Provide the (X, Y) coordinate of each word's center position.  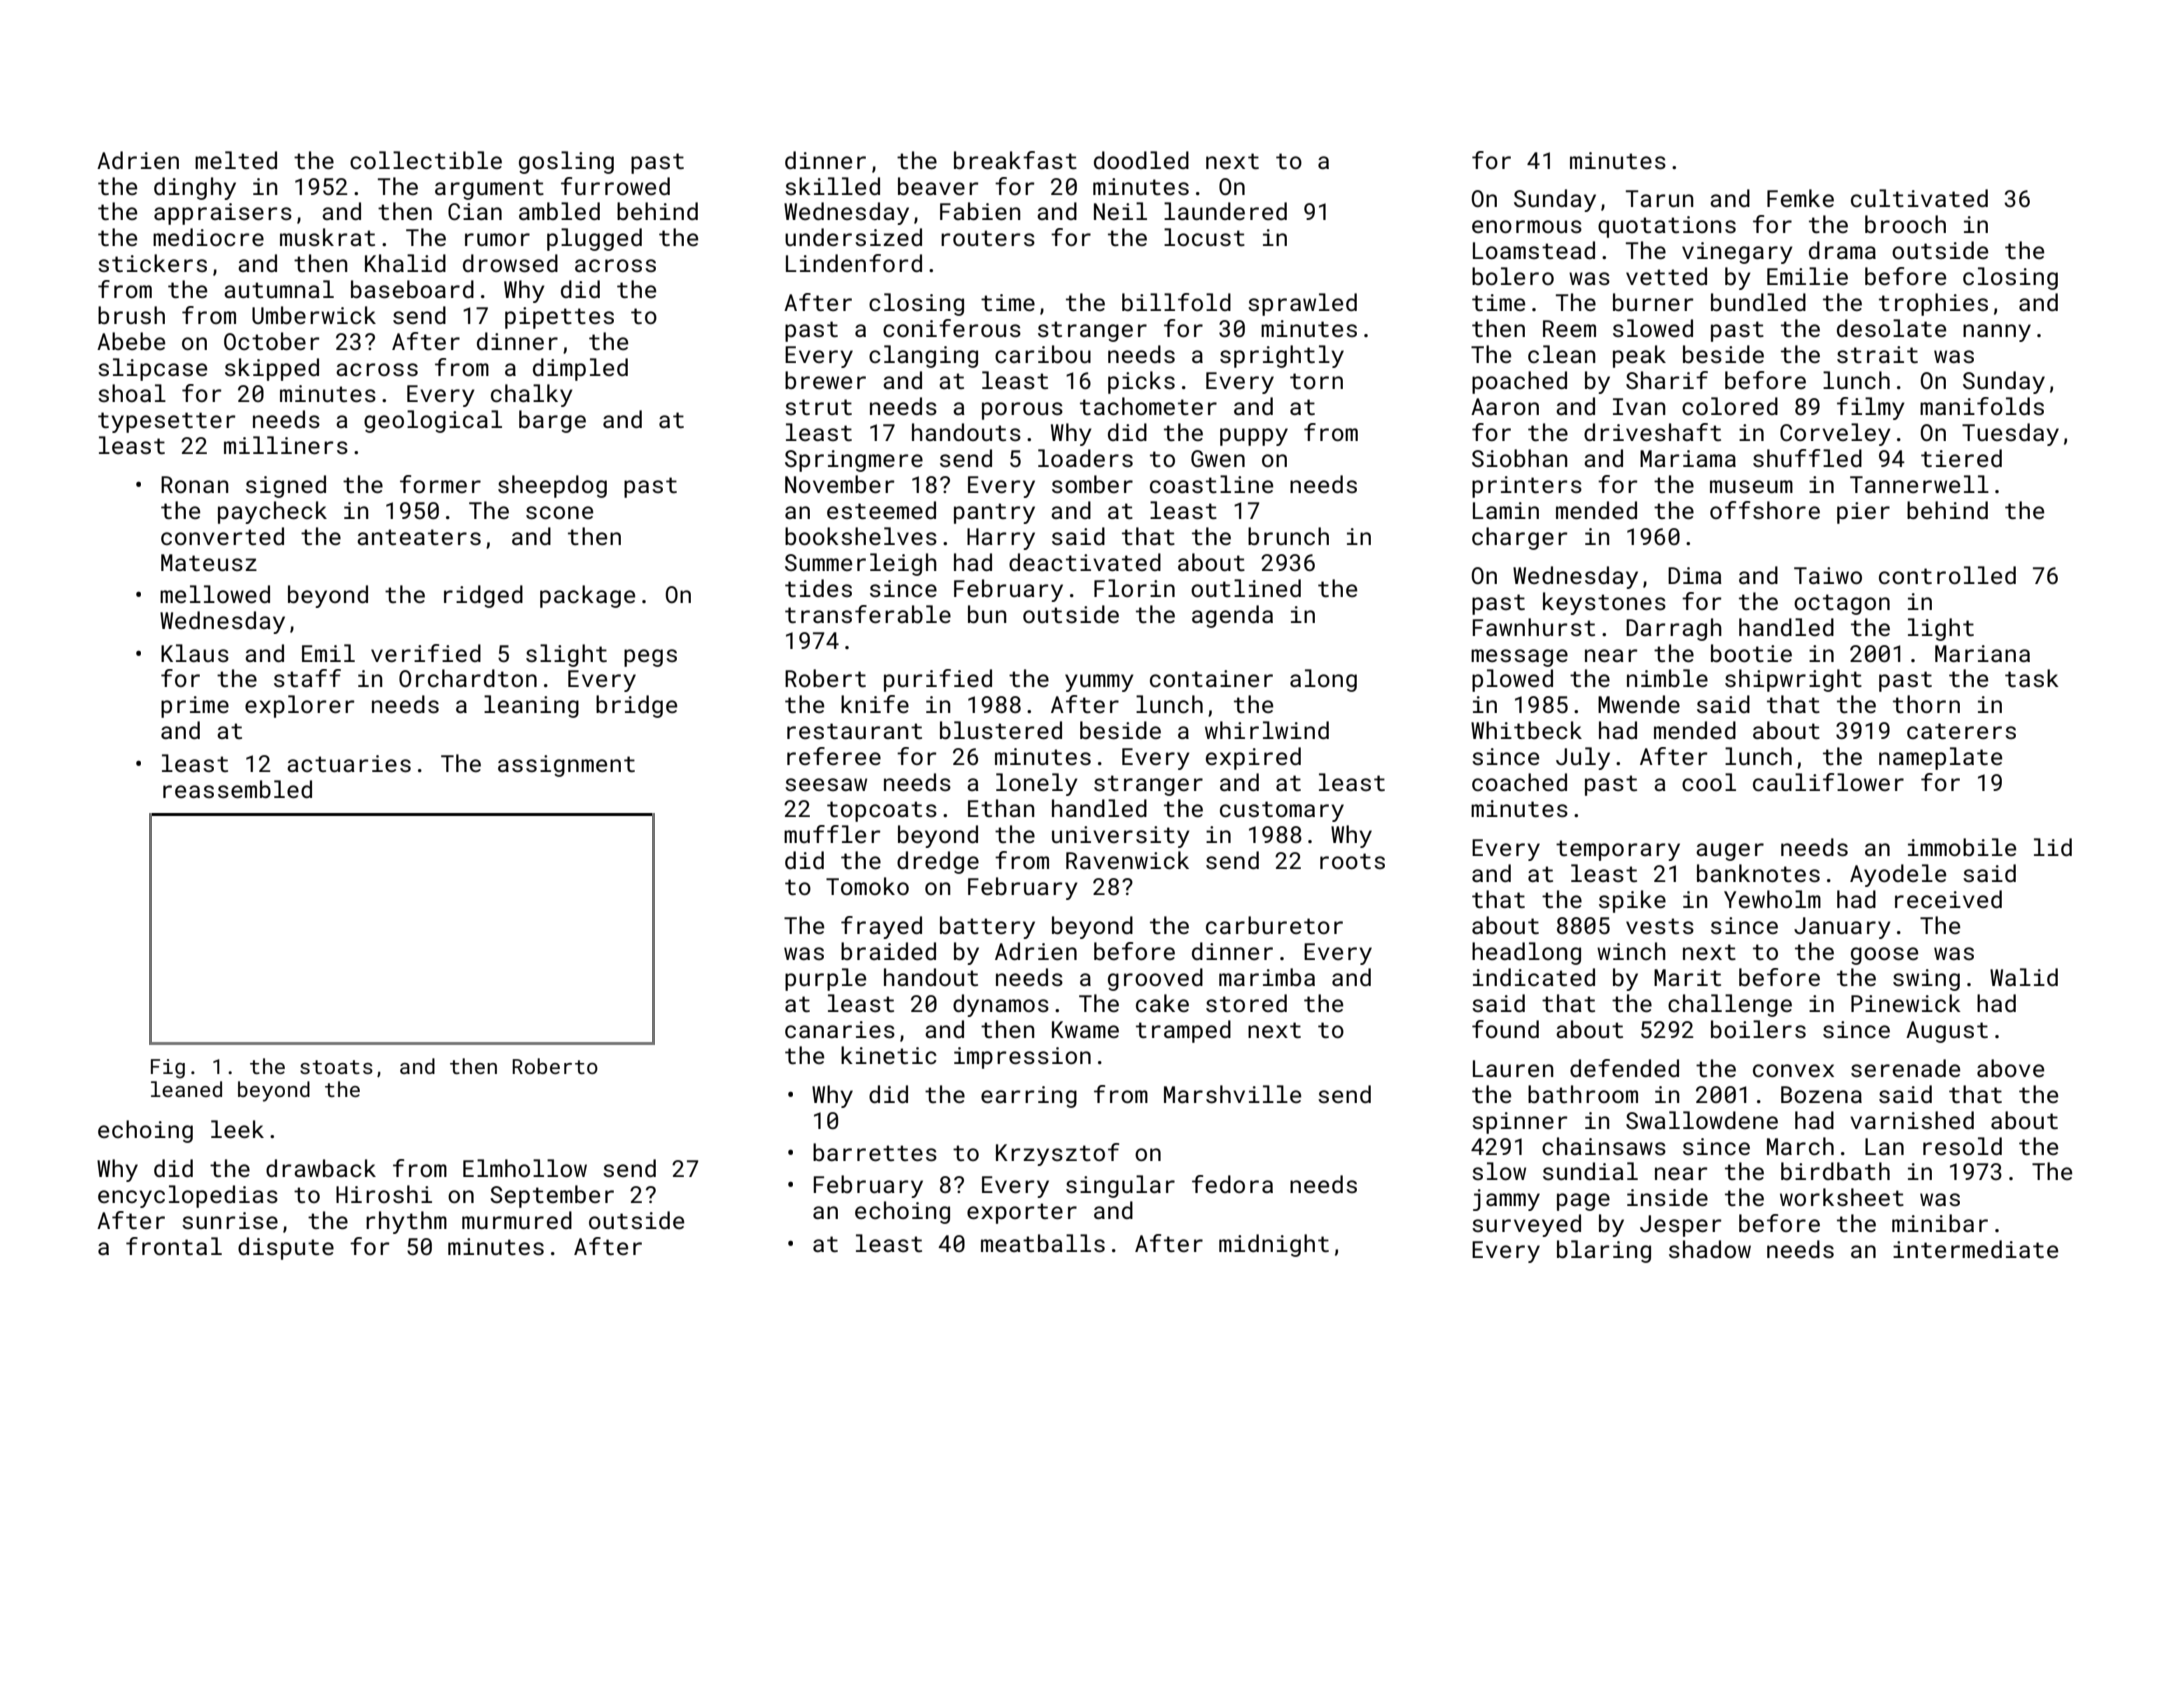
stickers (152, 263)
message (1519, 658)
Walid (2024, 977)
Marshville (1232, 1094)
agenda (1232, 616)
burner (1653, 302)
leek (237, 1129)
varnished (1912, 1120)
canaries (840, 1029)
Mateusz (209, 562)
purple (825, 979)
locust (1204, 237)
